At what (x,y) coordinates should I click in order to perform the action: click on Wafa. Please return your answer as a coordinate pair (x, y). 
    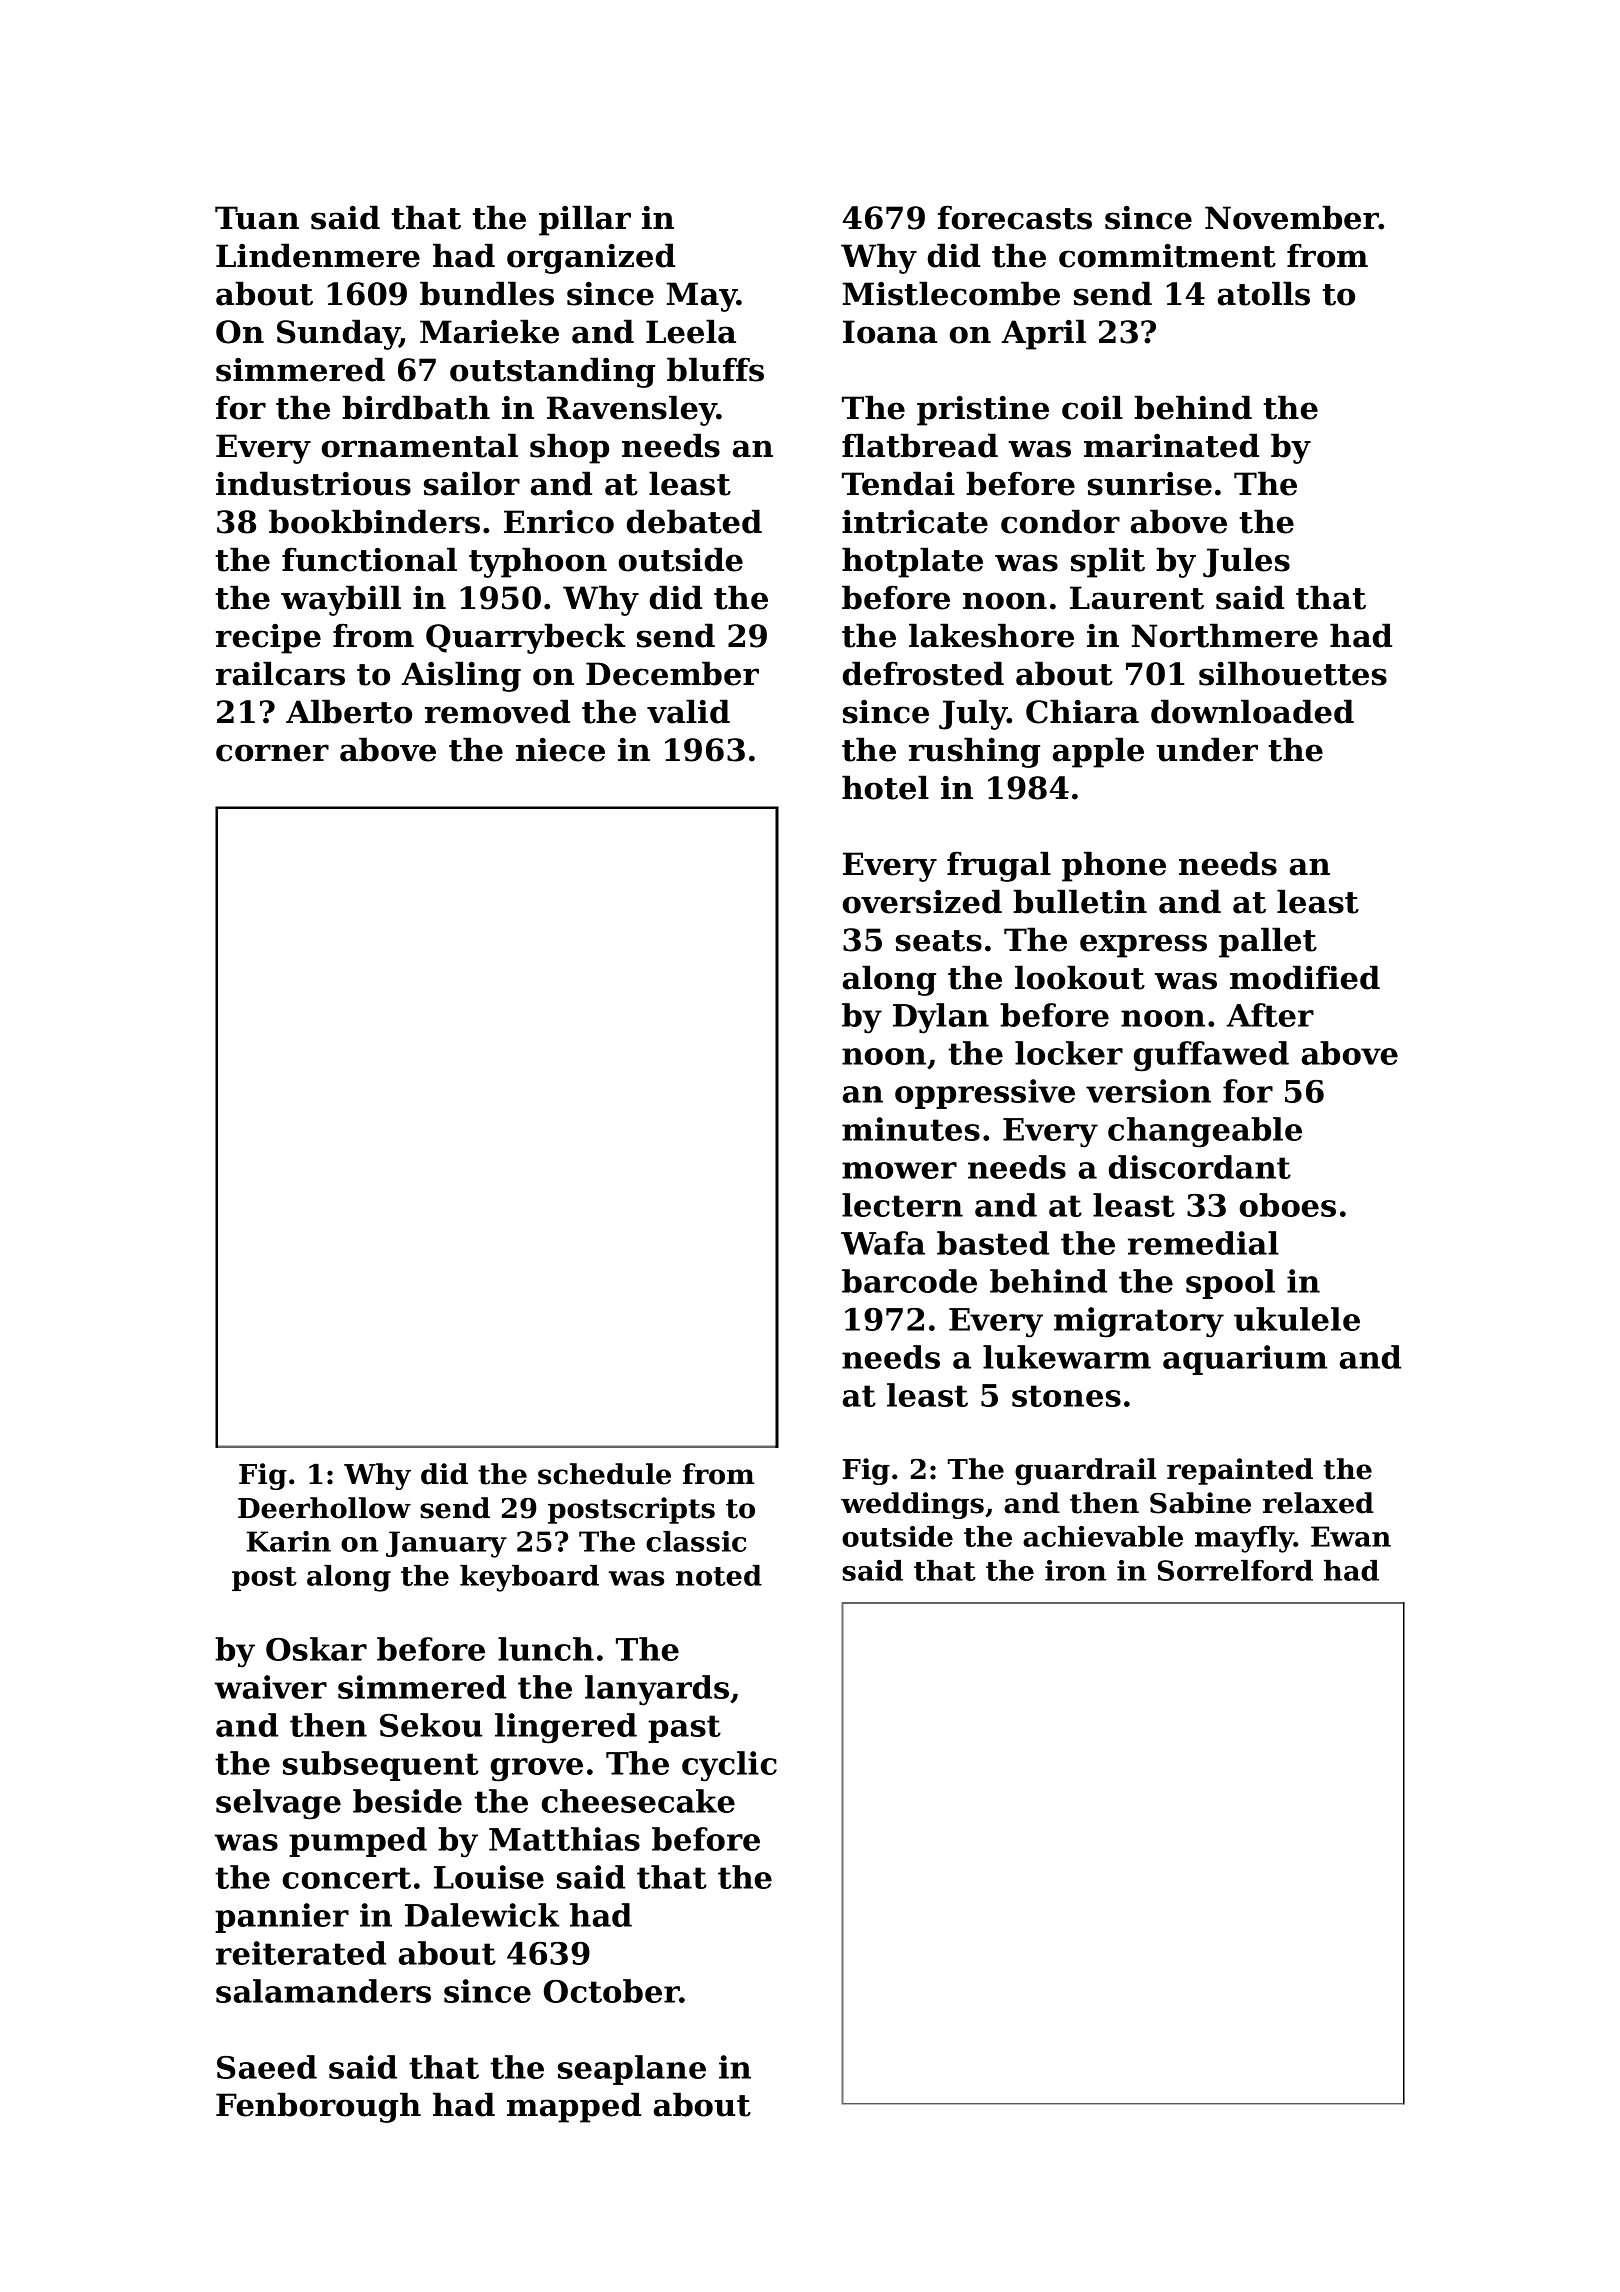
    Looking at the image, I should click on (883, 1243).
